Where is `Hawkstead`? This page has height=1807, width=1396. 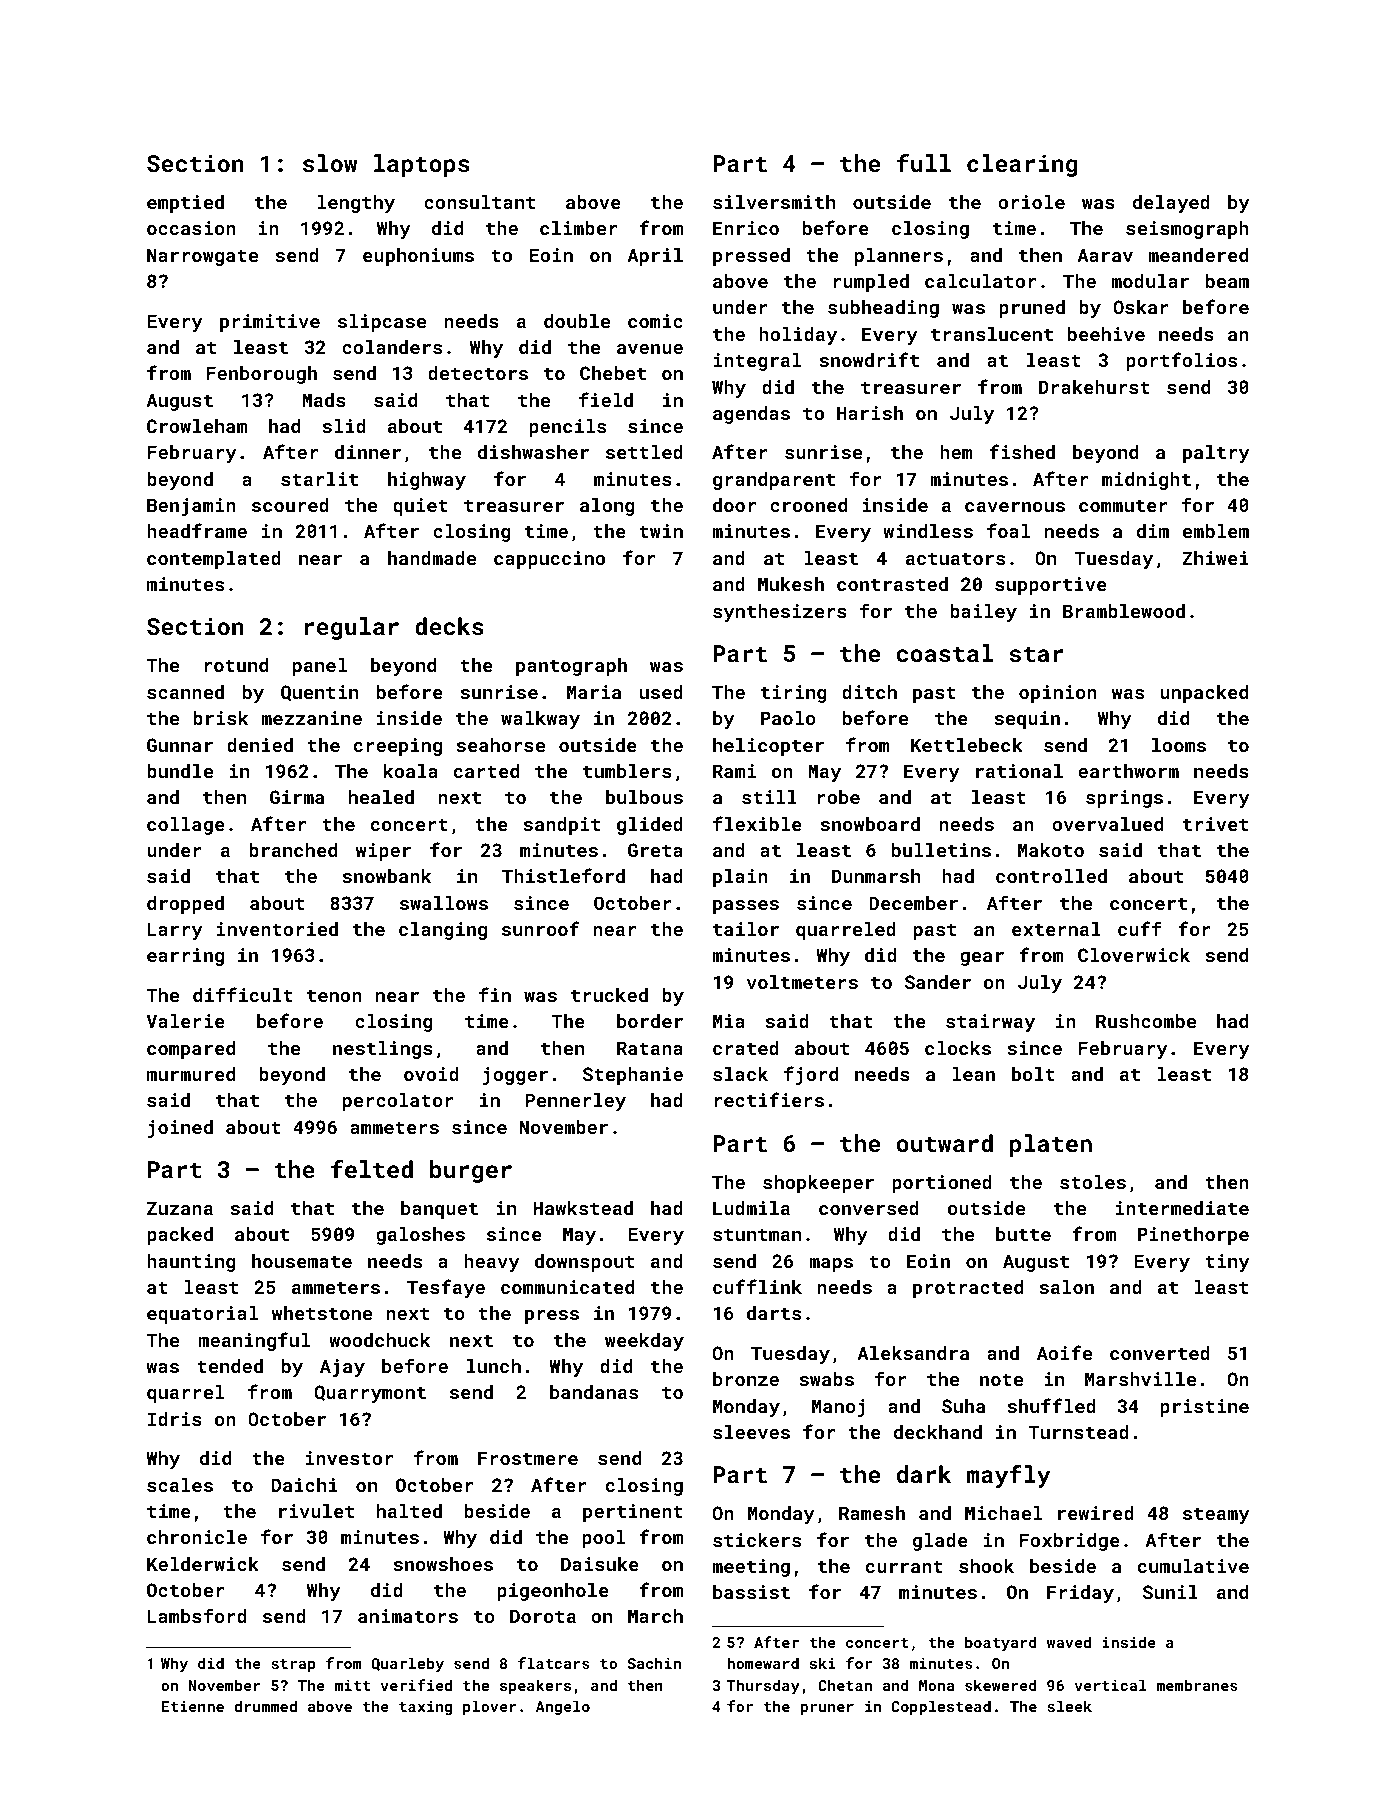 Hawkstead is located at coordinates (583, 1208).
